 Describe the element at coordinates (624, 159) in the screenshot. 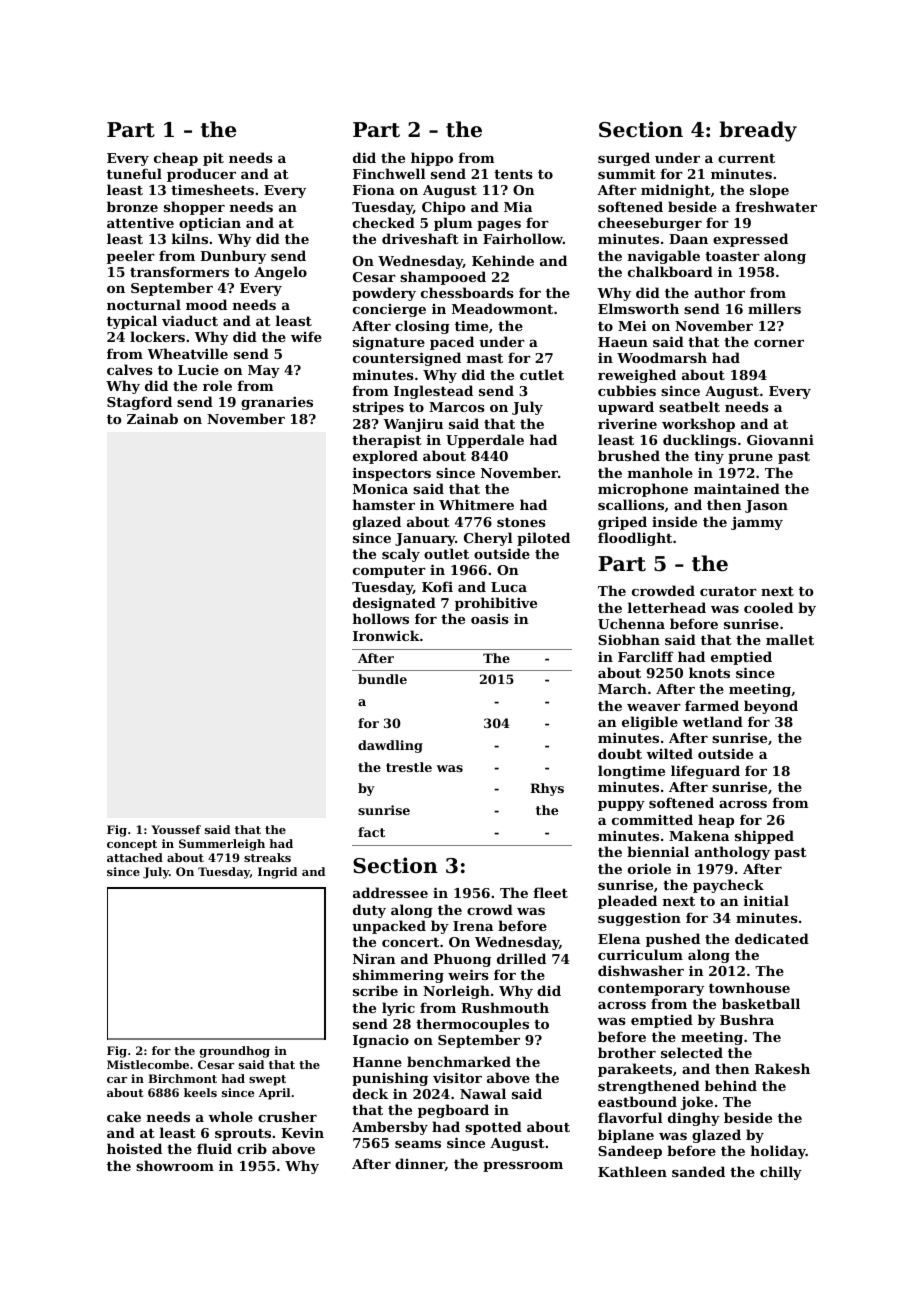

I see `surged` at that location.
